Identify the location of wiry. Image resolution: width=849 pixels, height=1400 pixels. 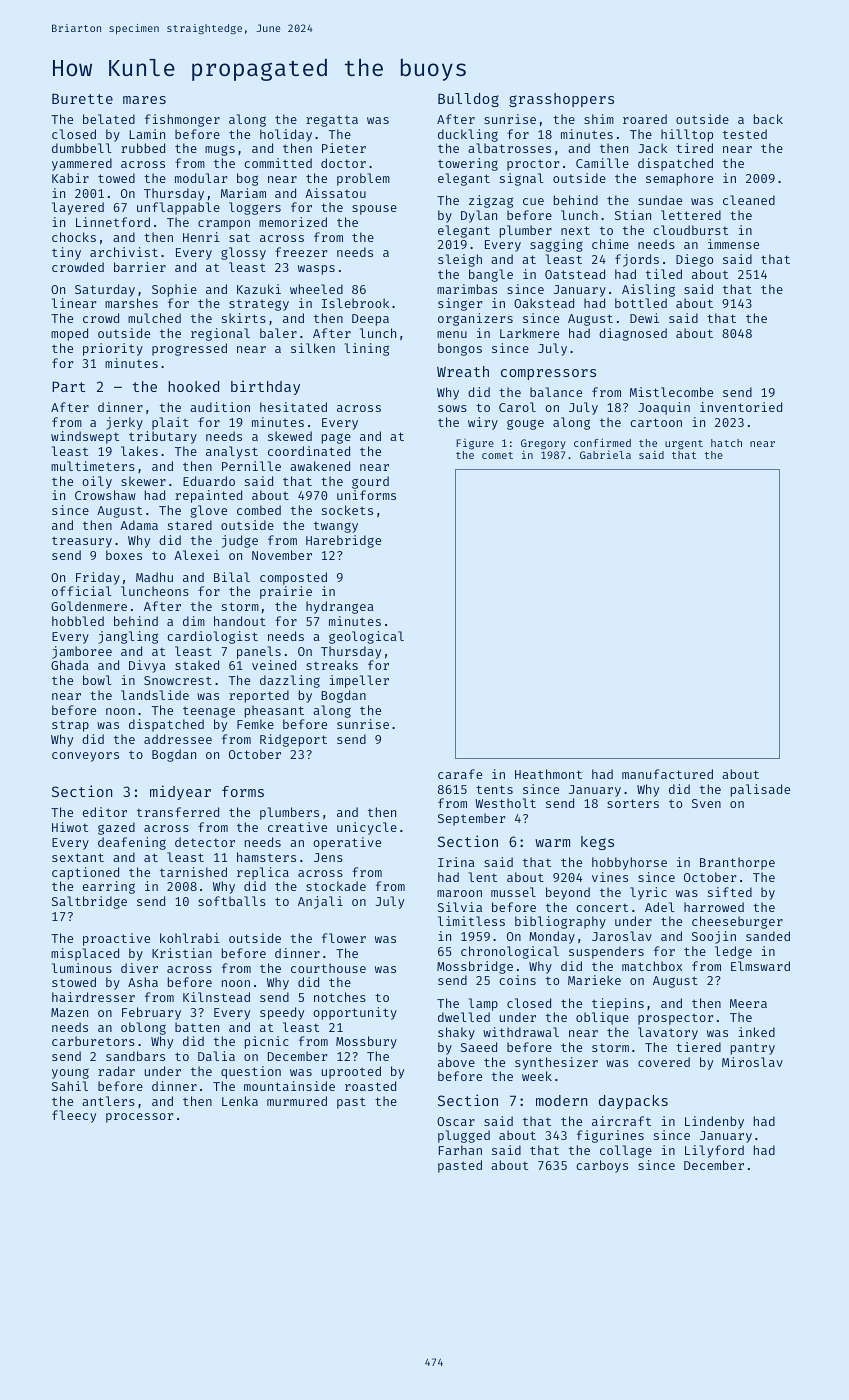
(483, 423).
